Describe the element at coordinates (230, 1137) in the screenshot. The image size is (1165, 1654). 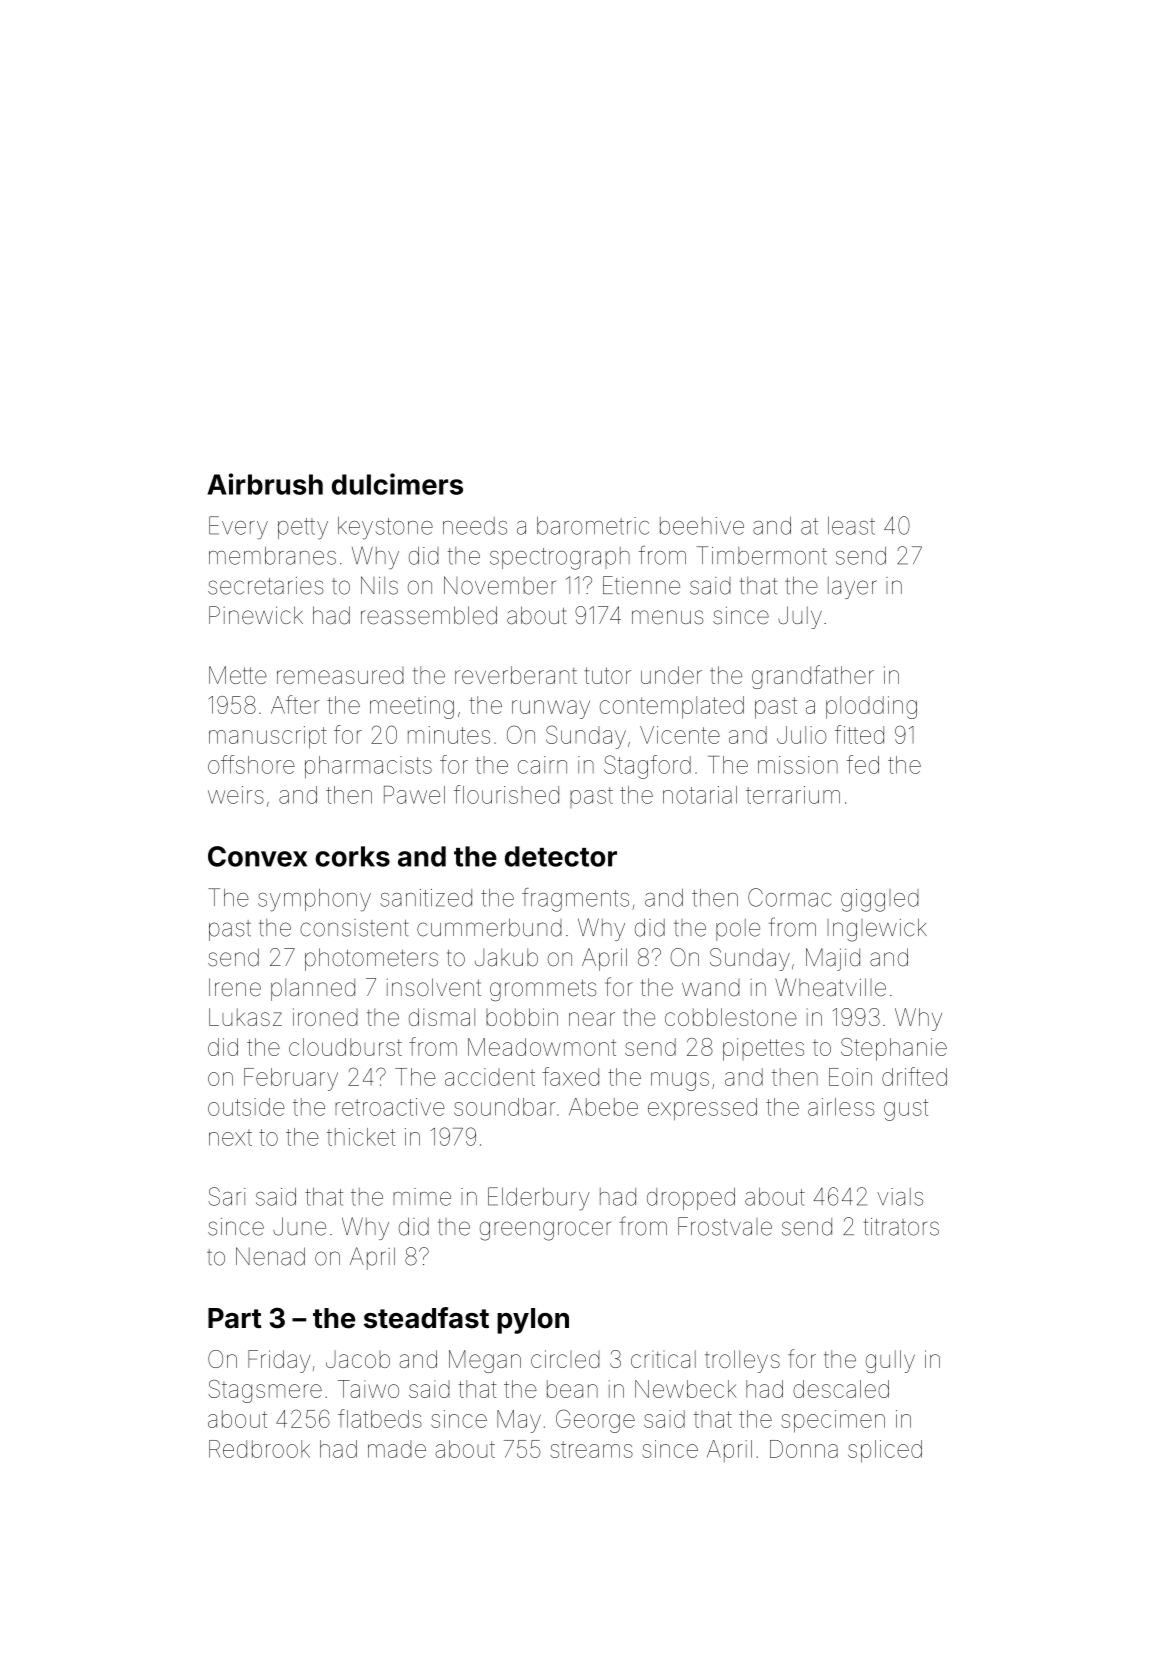
I see `next` at that location.
